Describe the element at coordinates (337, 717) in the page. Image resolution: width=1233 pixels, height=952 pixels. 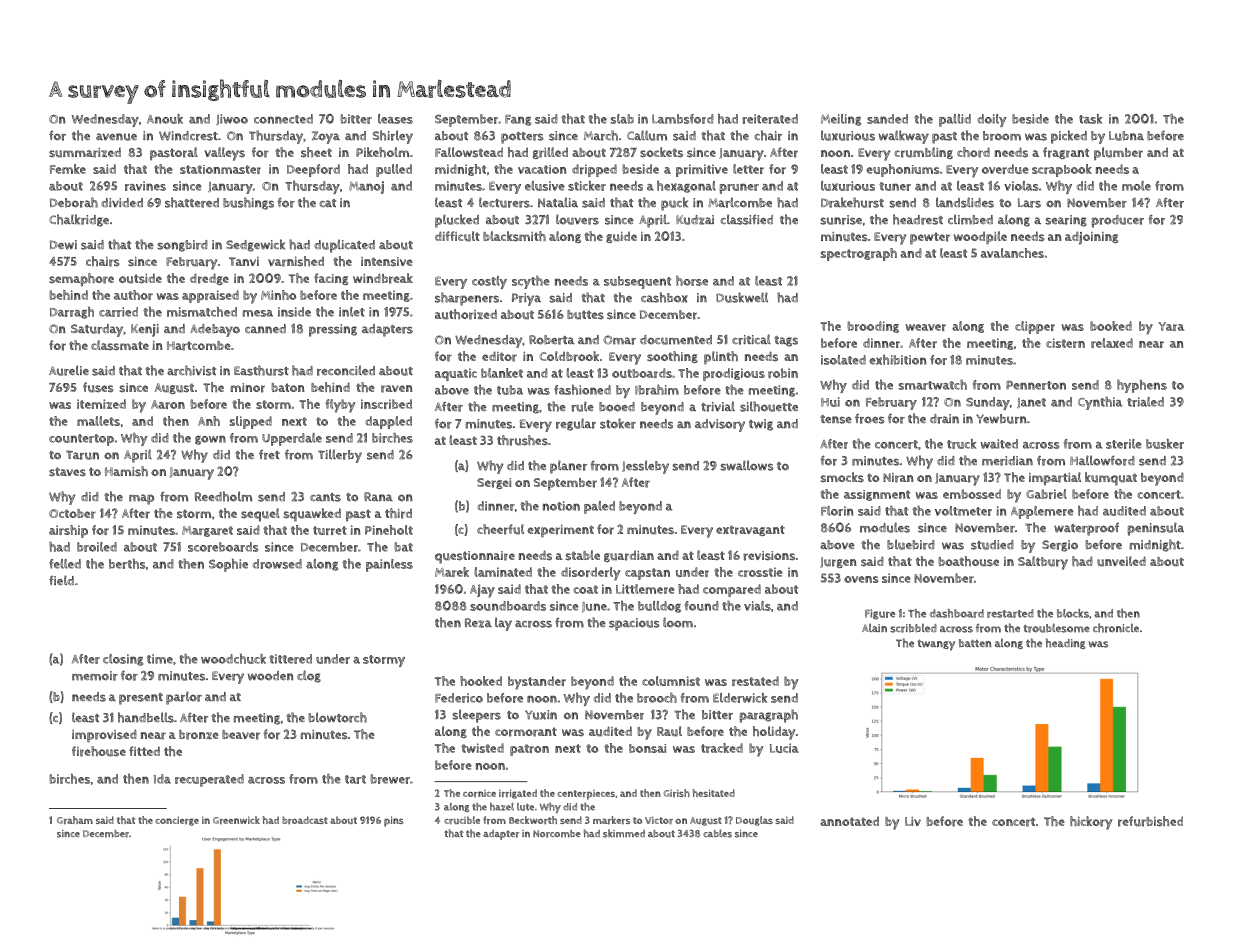
I see `blowtorch` at that location.
